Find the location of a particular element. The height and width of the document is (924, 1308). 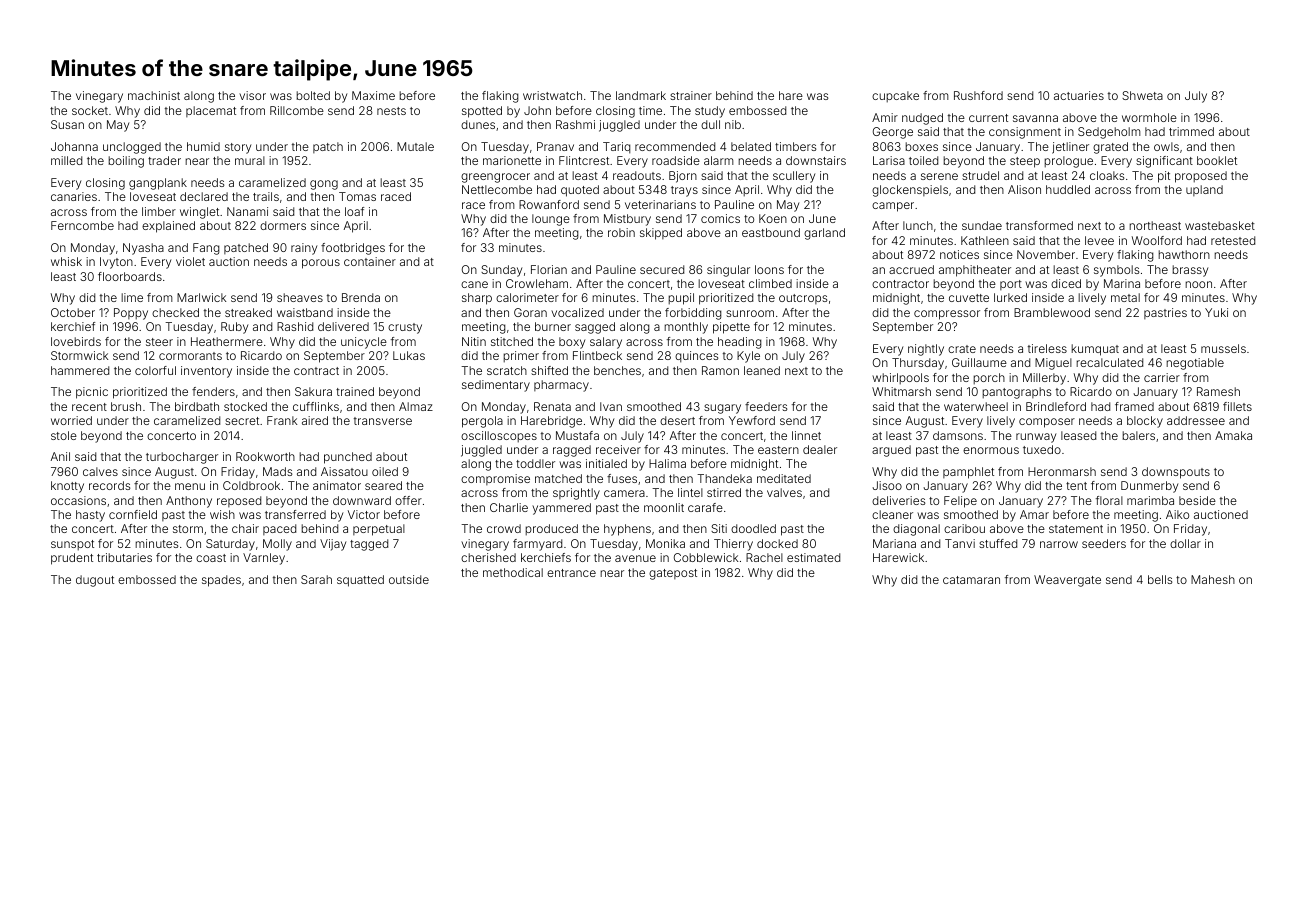

robin is located at coordinates (621, 232).
